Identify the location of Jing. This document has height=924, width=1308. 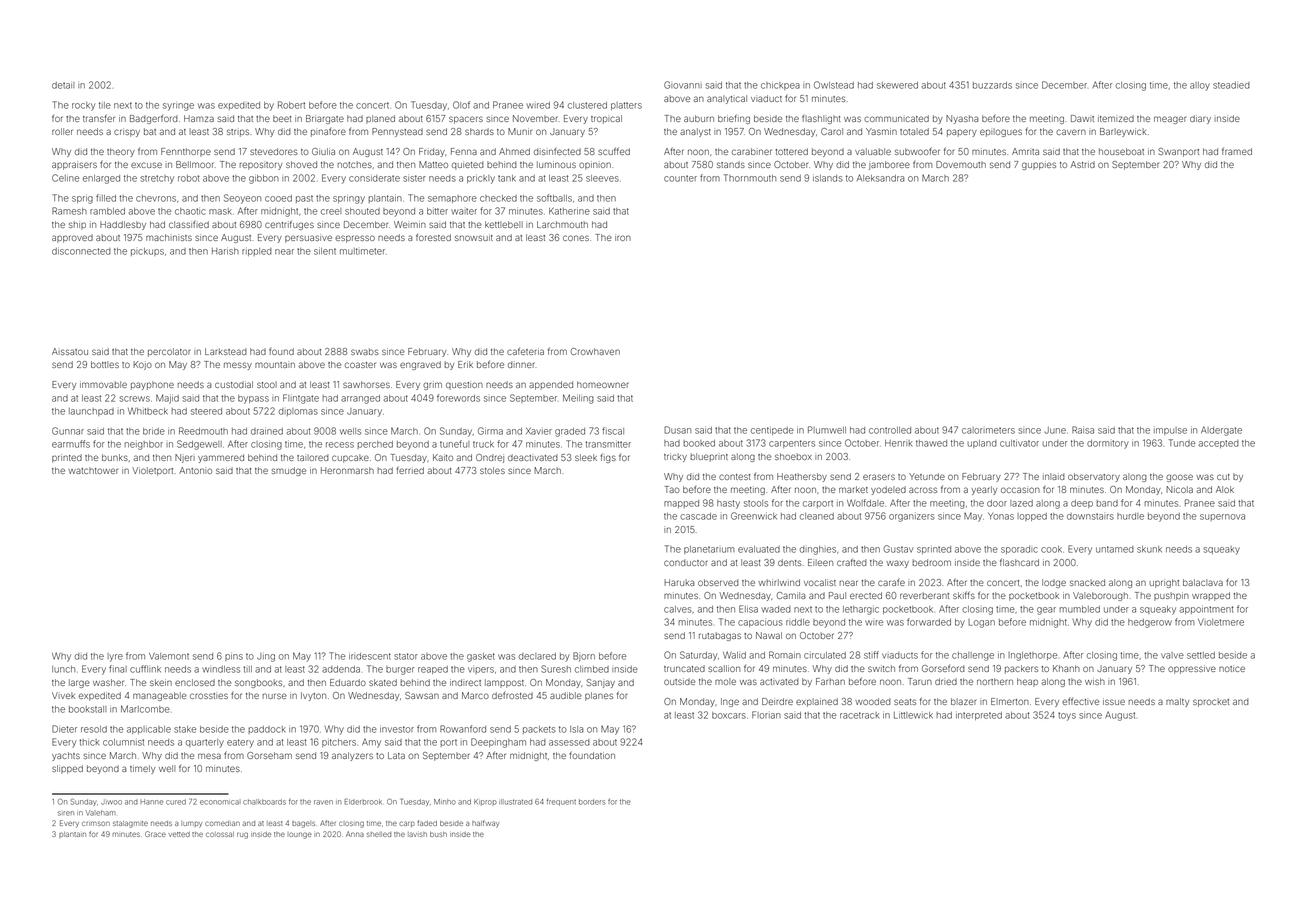
(266, 657).
